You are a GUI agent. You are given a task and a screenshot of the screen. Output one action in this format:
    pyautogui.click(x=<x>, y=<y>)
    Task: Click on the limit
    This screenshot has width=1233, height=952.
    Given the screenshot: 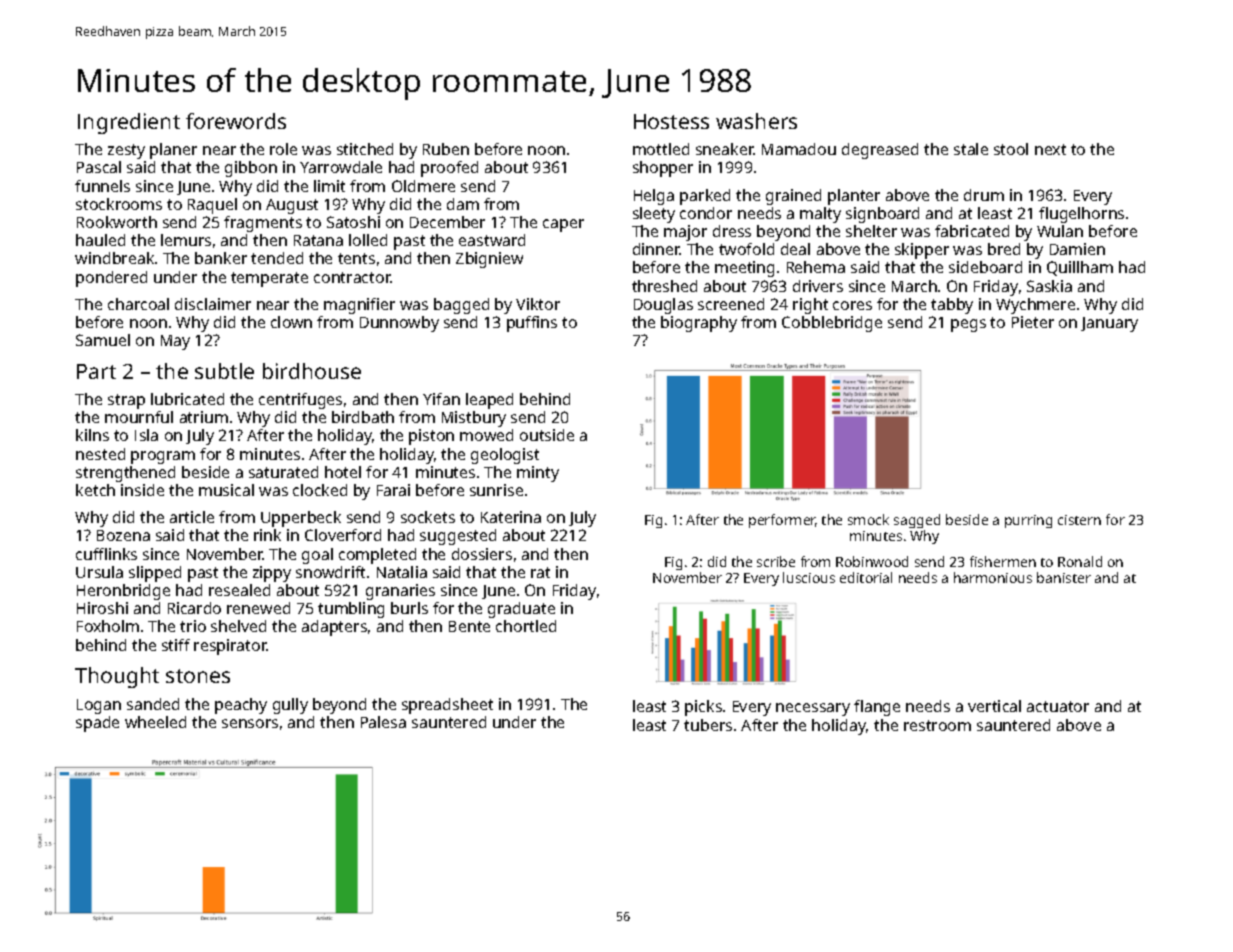 What is the action you would take?
    pyautogui.click(x=329, y=186)
